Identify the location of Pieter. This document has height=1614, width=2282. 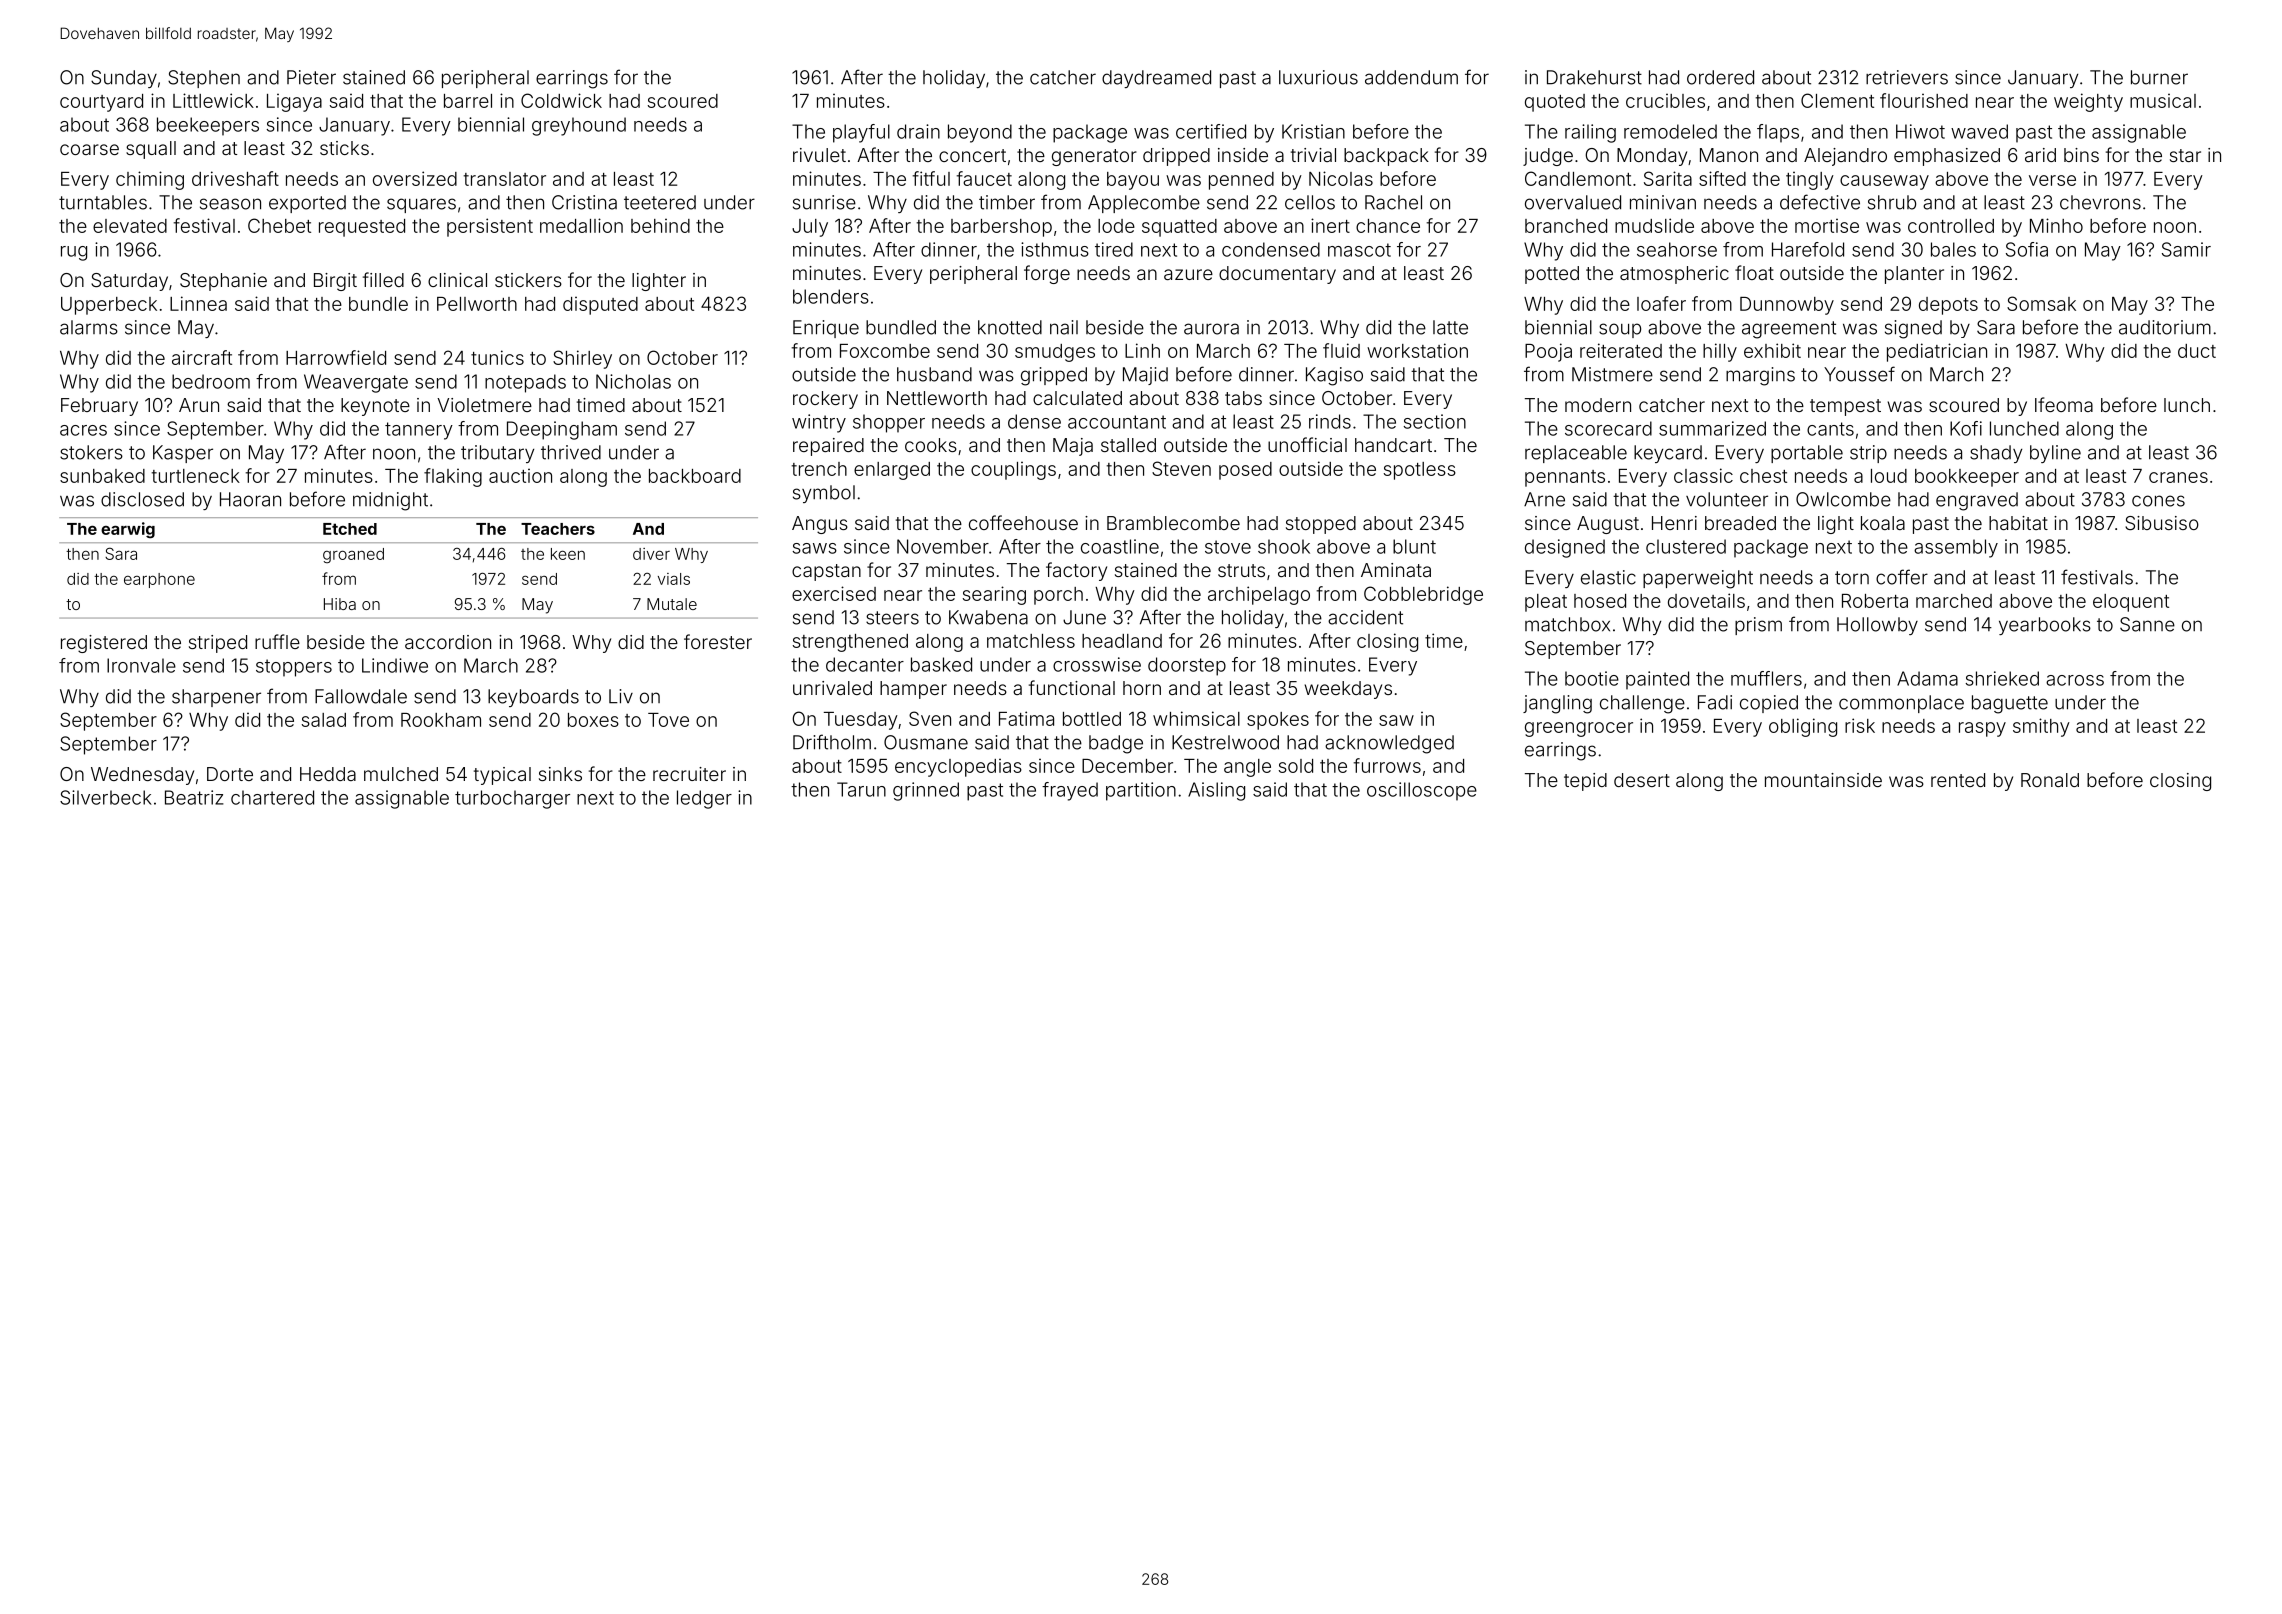
(311, 77).
